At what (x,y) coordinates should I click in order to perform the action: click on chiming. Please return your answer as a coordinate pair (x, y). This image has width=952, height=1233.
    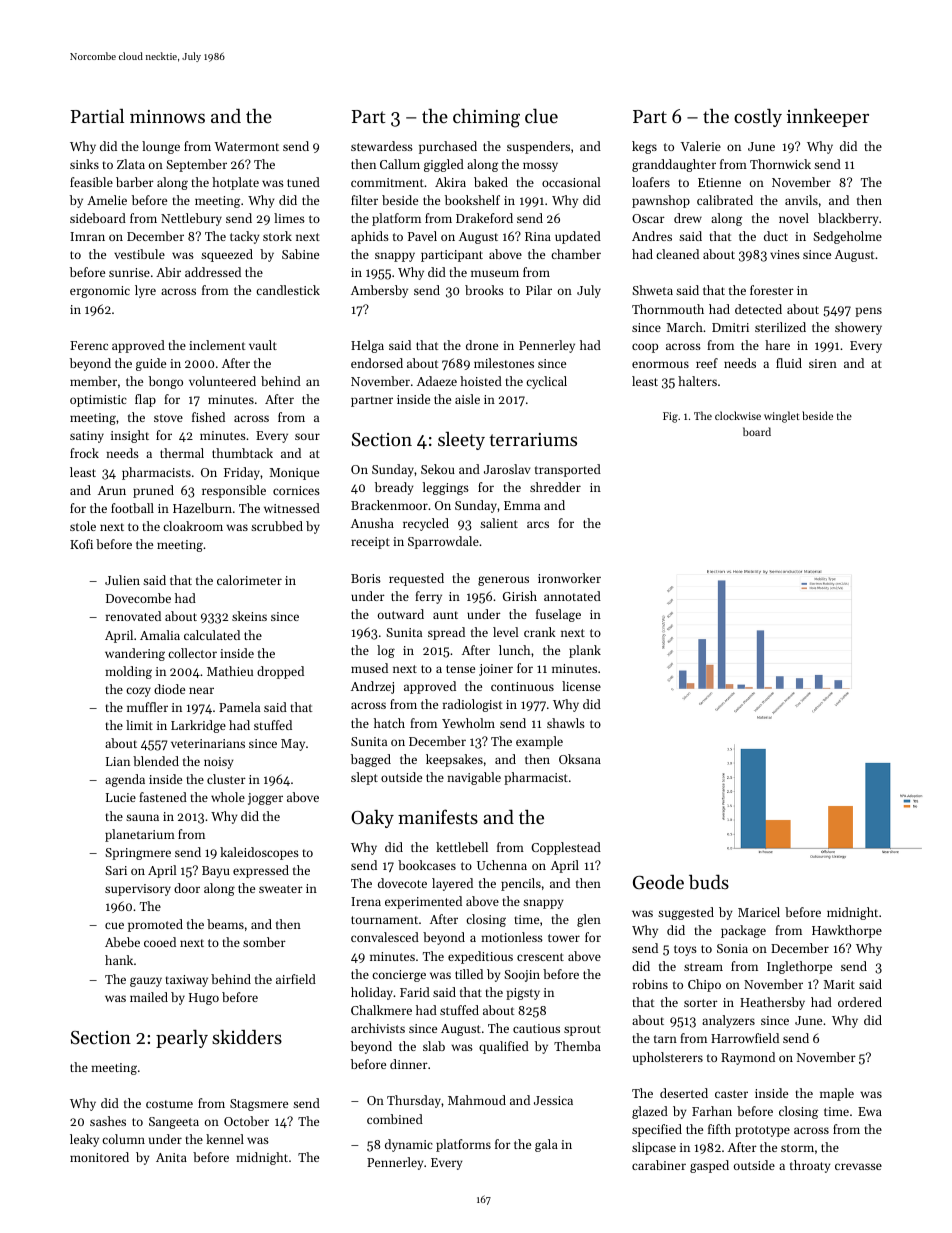
    Looking at the image, I should click on (486, 118).
